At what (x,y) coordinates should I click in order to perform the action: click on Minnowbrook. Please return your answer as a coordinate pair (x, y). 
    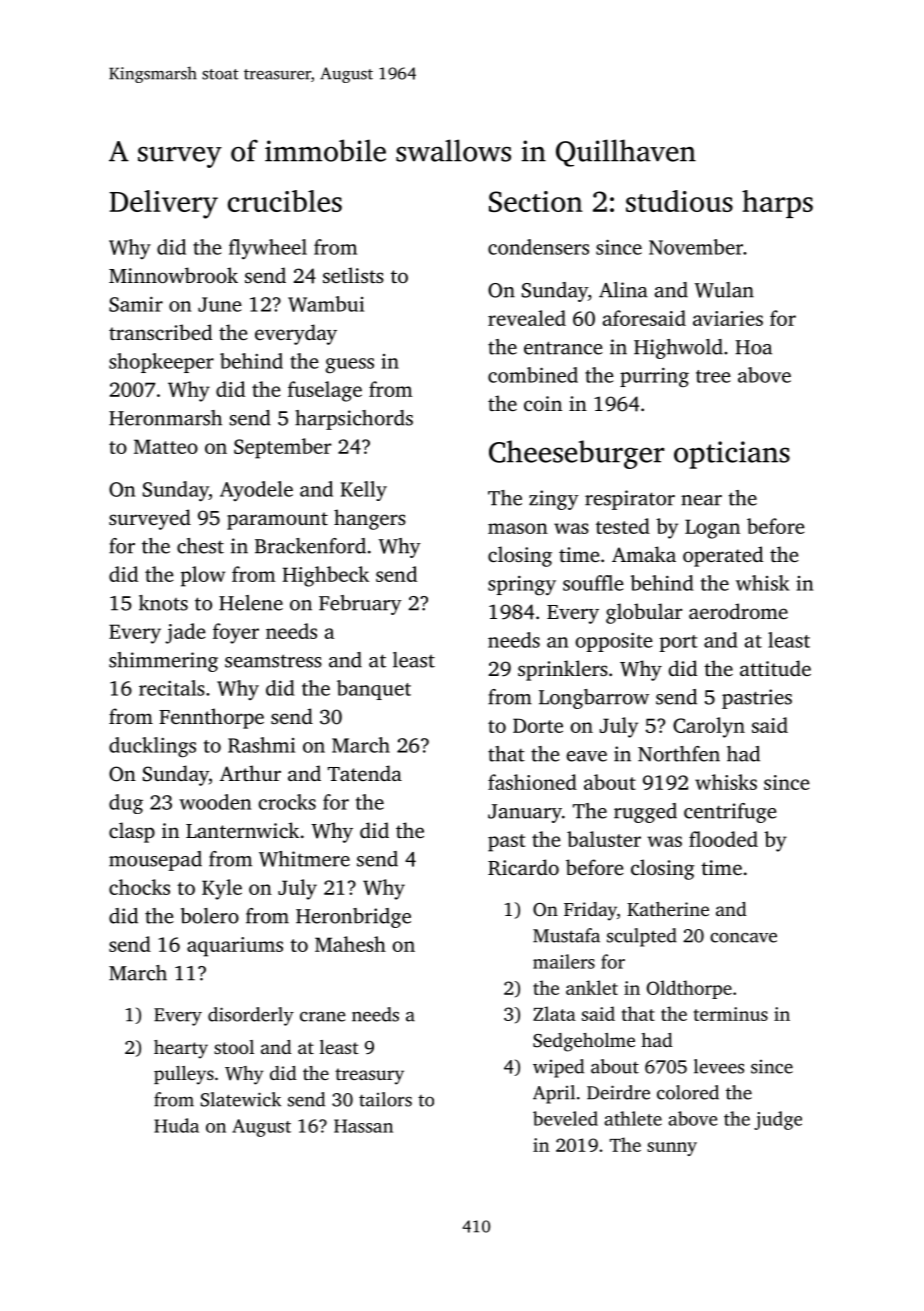
    Looking at the image, I should click on (173, 275).
